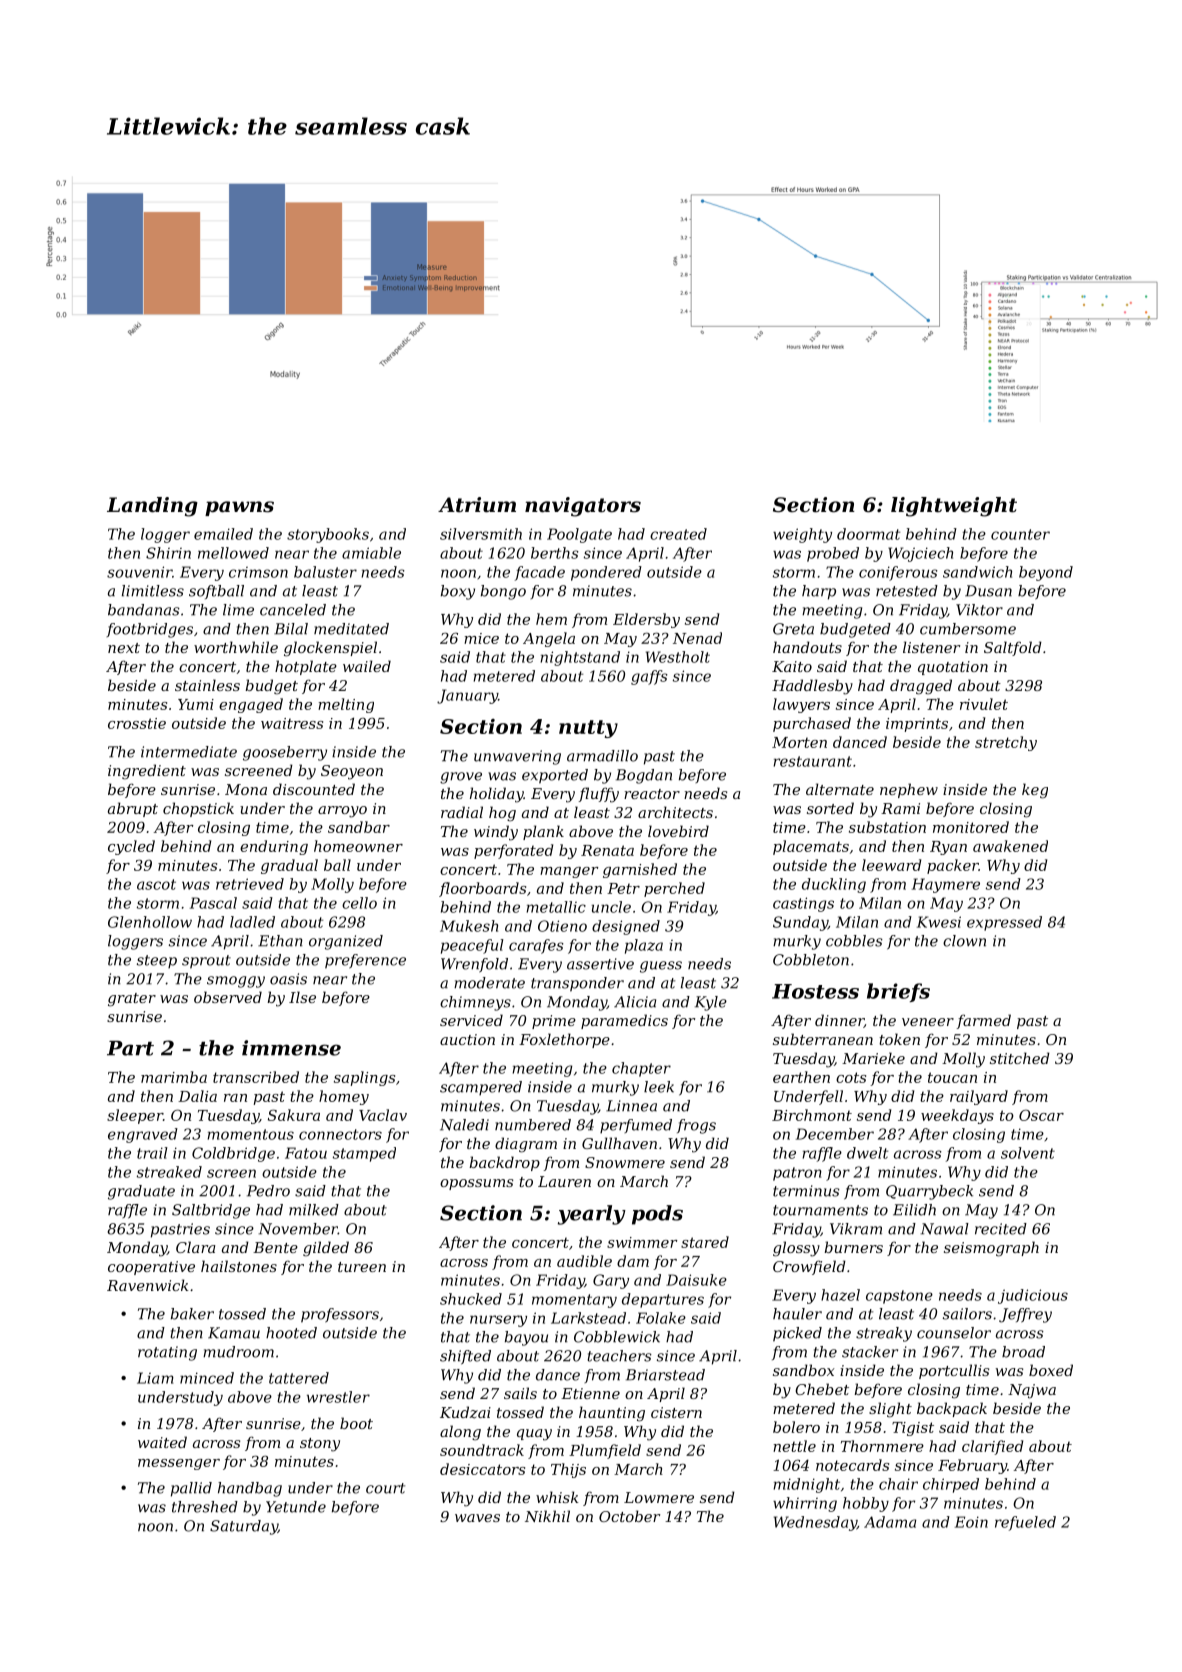 This page has width=1182, height=1672. Describe the element at coordinates (807, 647) in the page. I see `handouts` at that location.
